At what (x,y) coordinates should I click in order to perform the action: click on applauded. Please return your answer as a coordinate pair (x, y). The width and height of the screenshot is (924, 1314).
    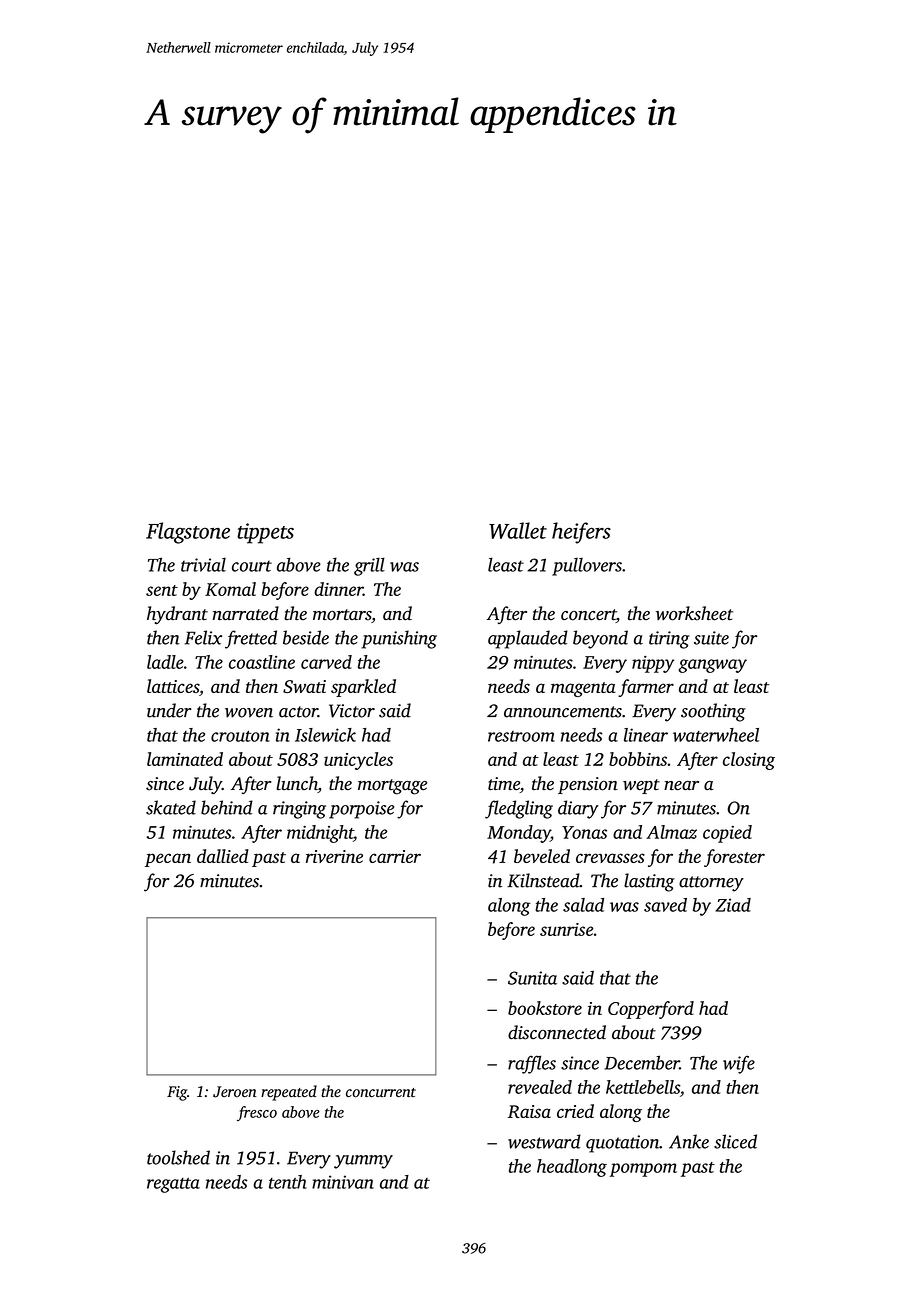
    Looking at the image, I should click on (528, 639).
